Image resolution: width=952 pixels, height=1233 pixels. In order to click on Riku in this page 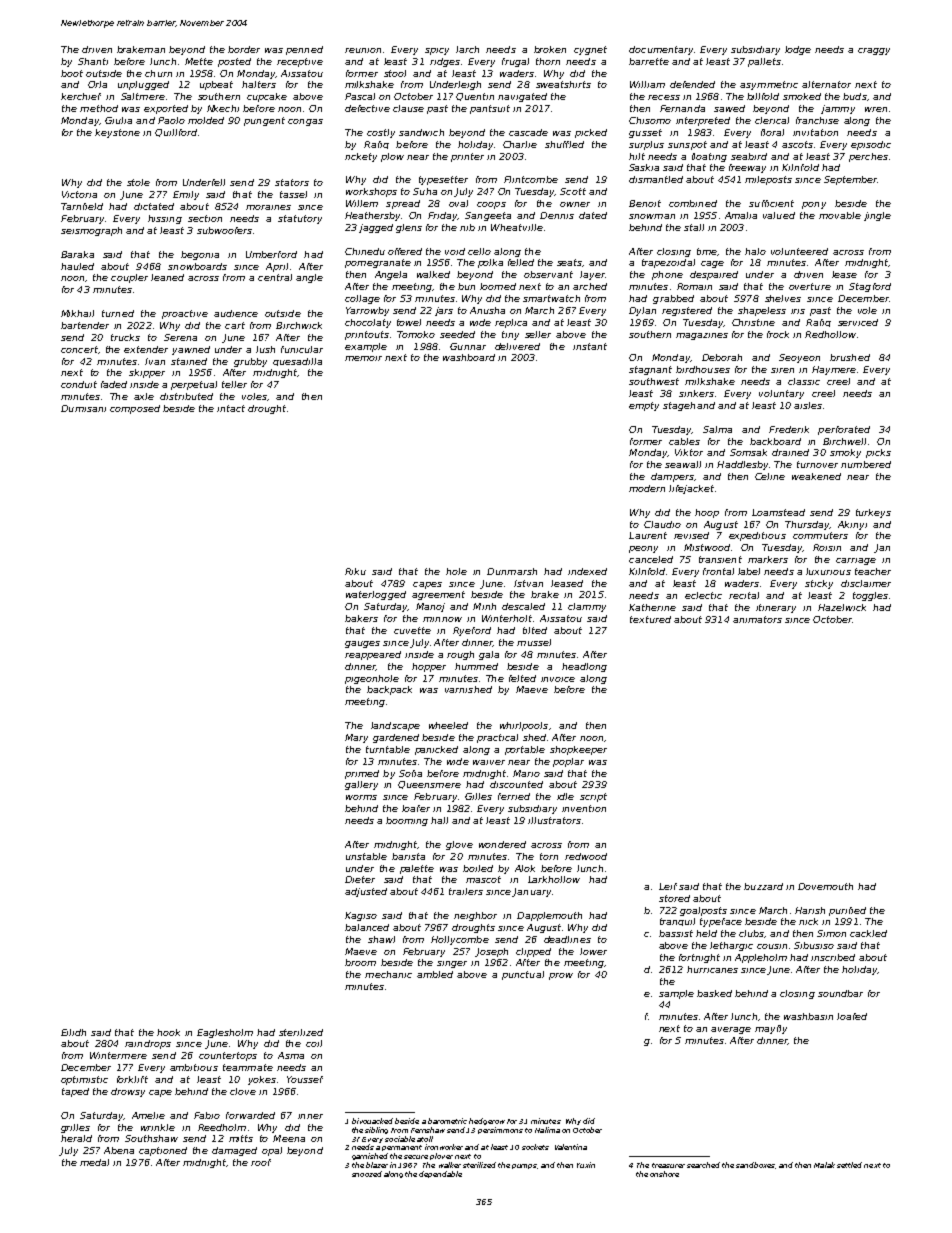, I will do `click(355, 571)`.
